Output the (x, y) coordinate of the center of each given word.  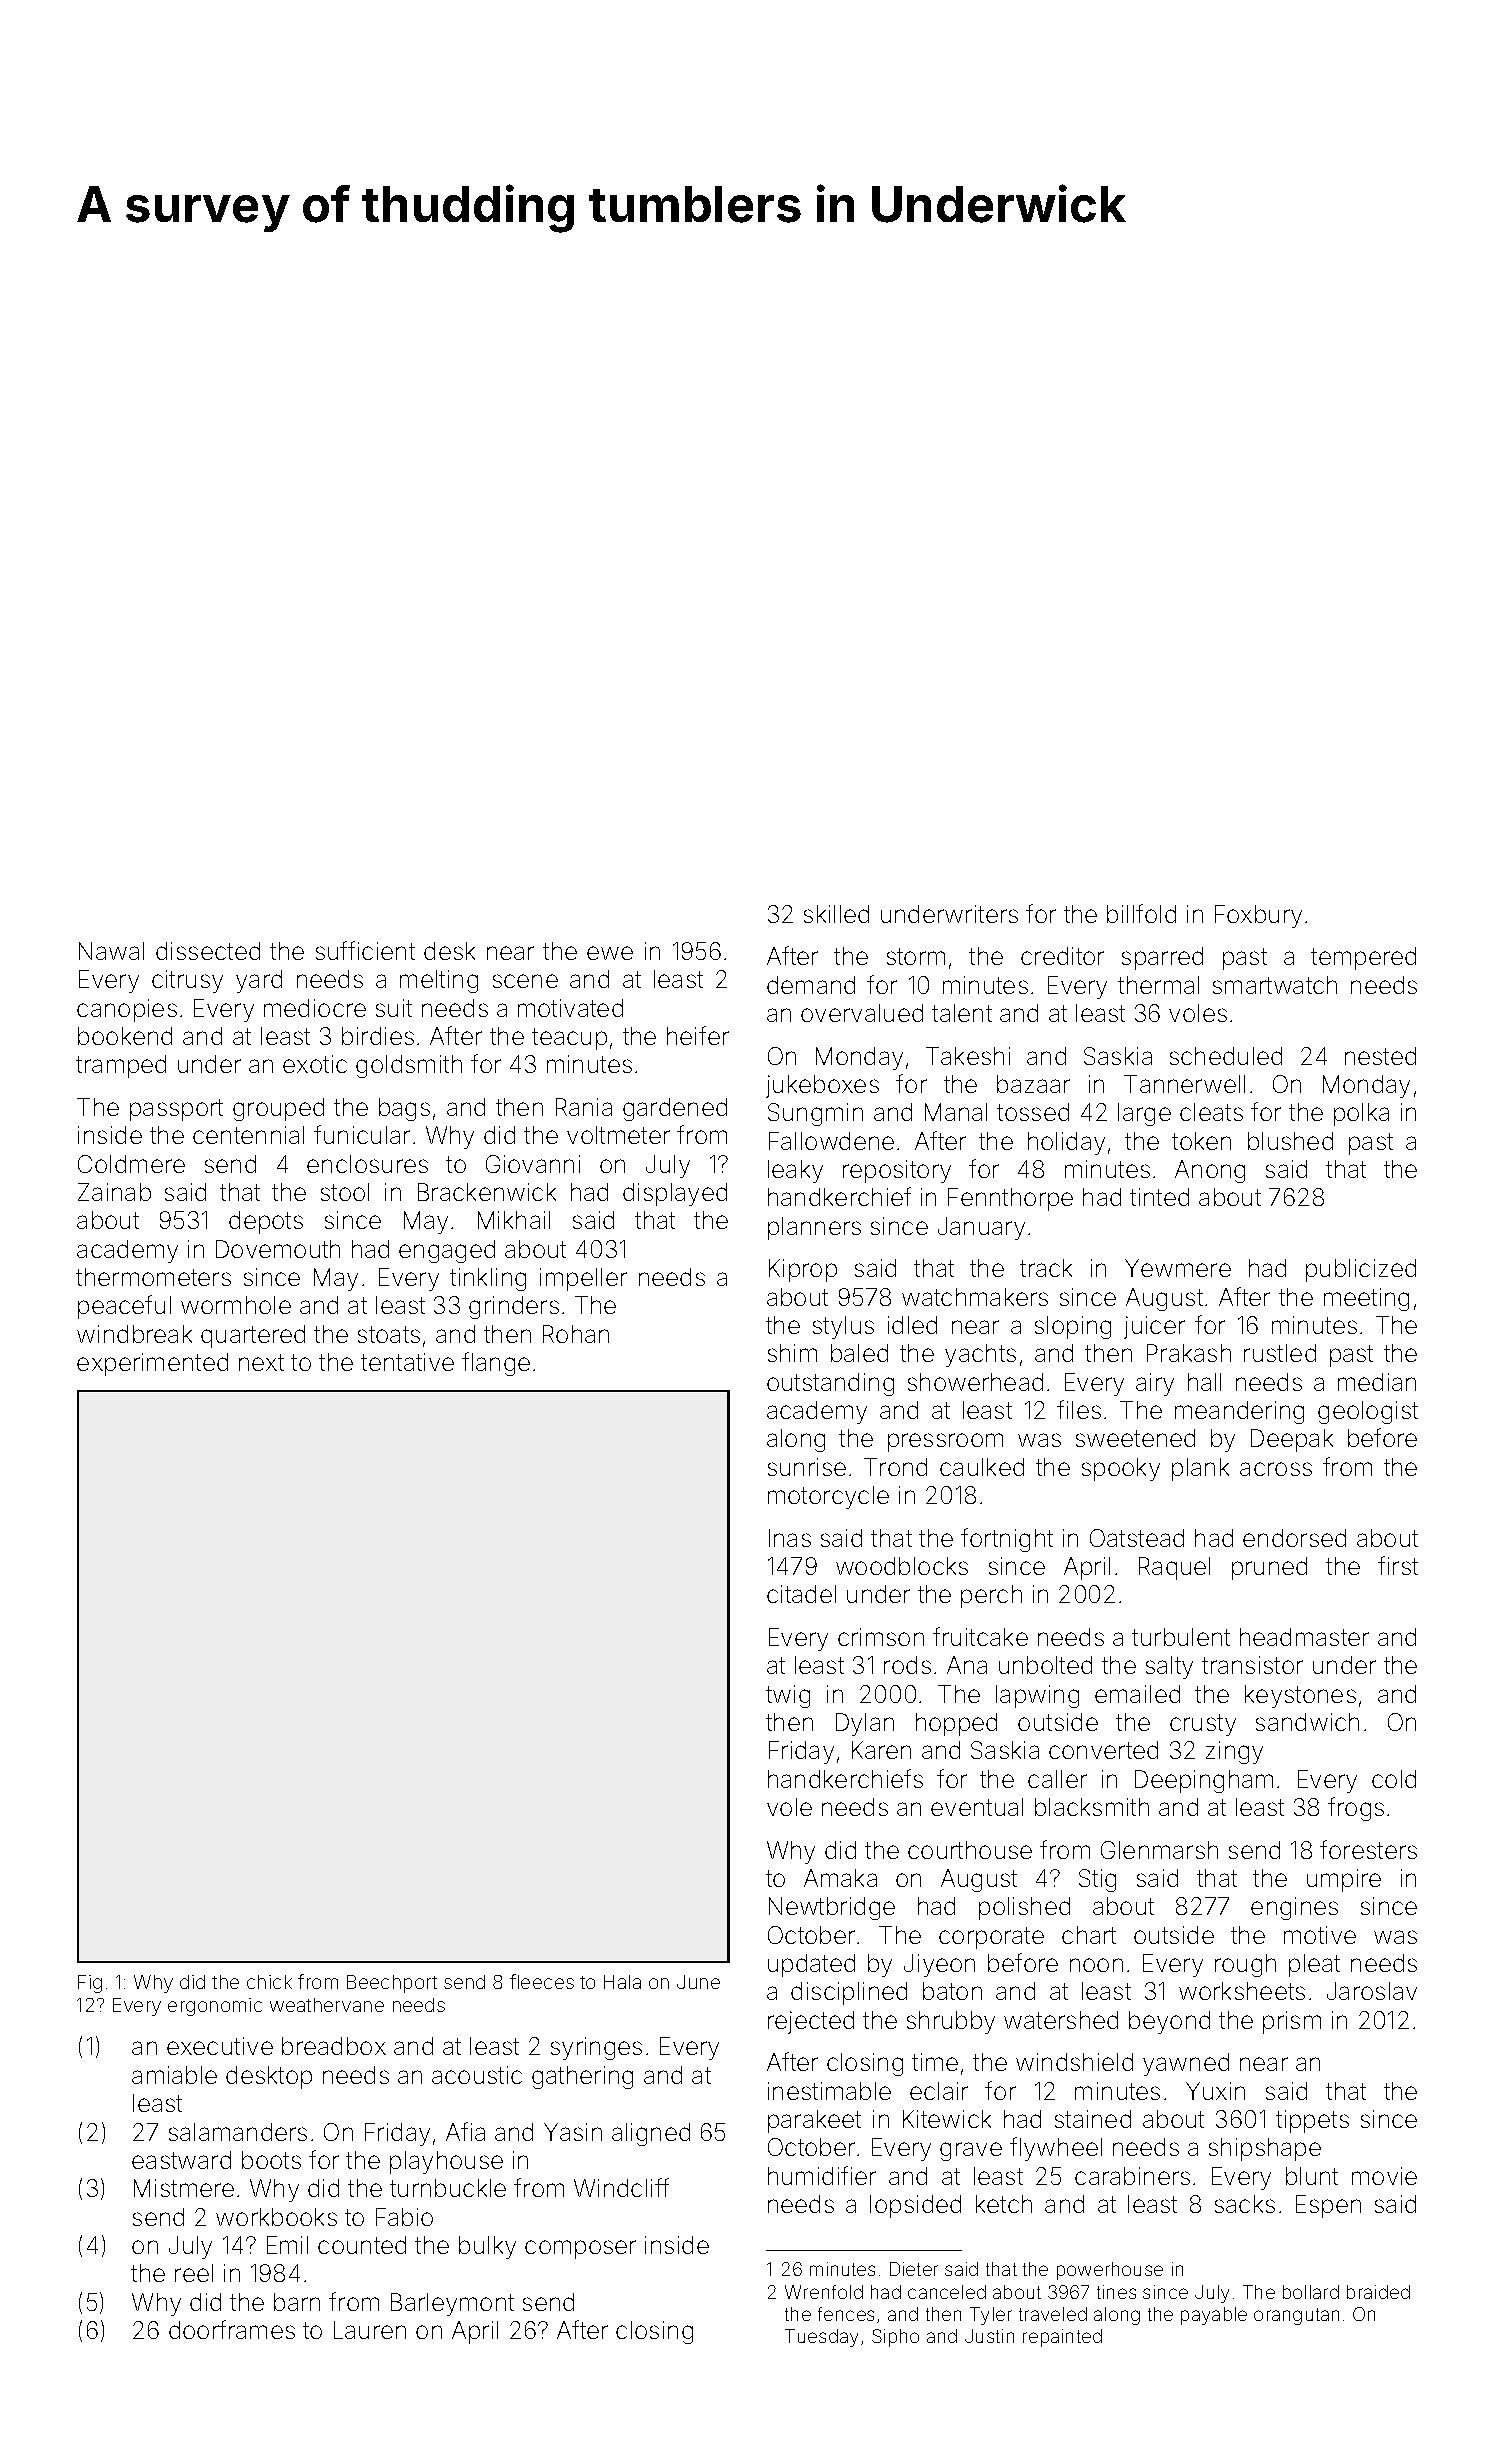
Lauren (370, 2330)
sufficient (365, 950)
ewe (610, 953)
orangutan (1296, 2316)
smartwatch (1275, 985)
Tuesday (821, 2338)
